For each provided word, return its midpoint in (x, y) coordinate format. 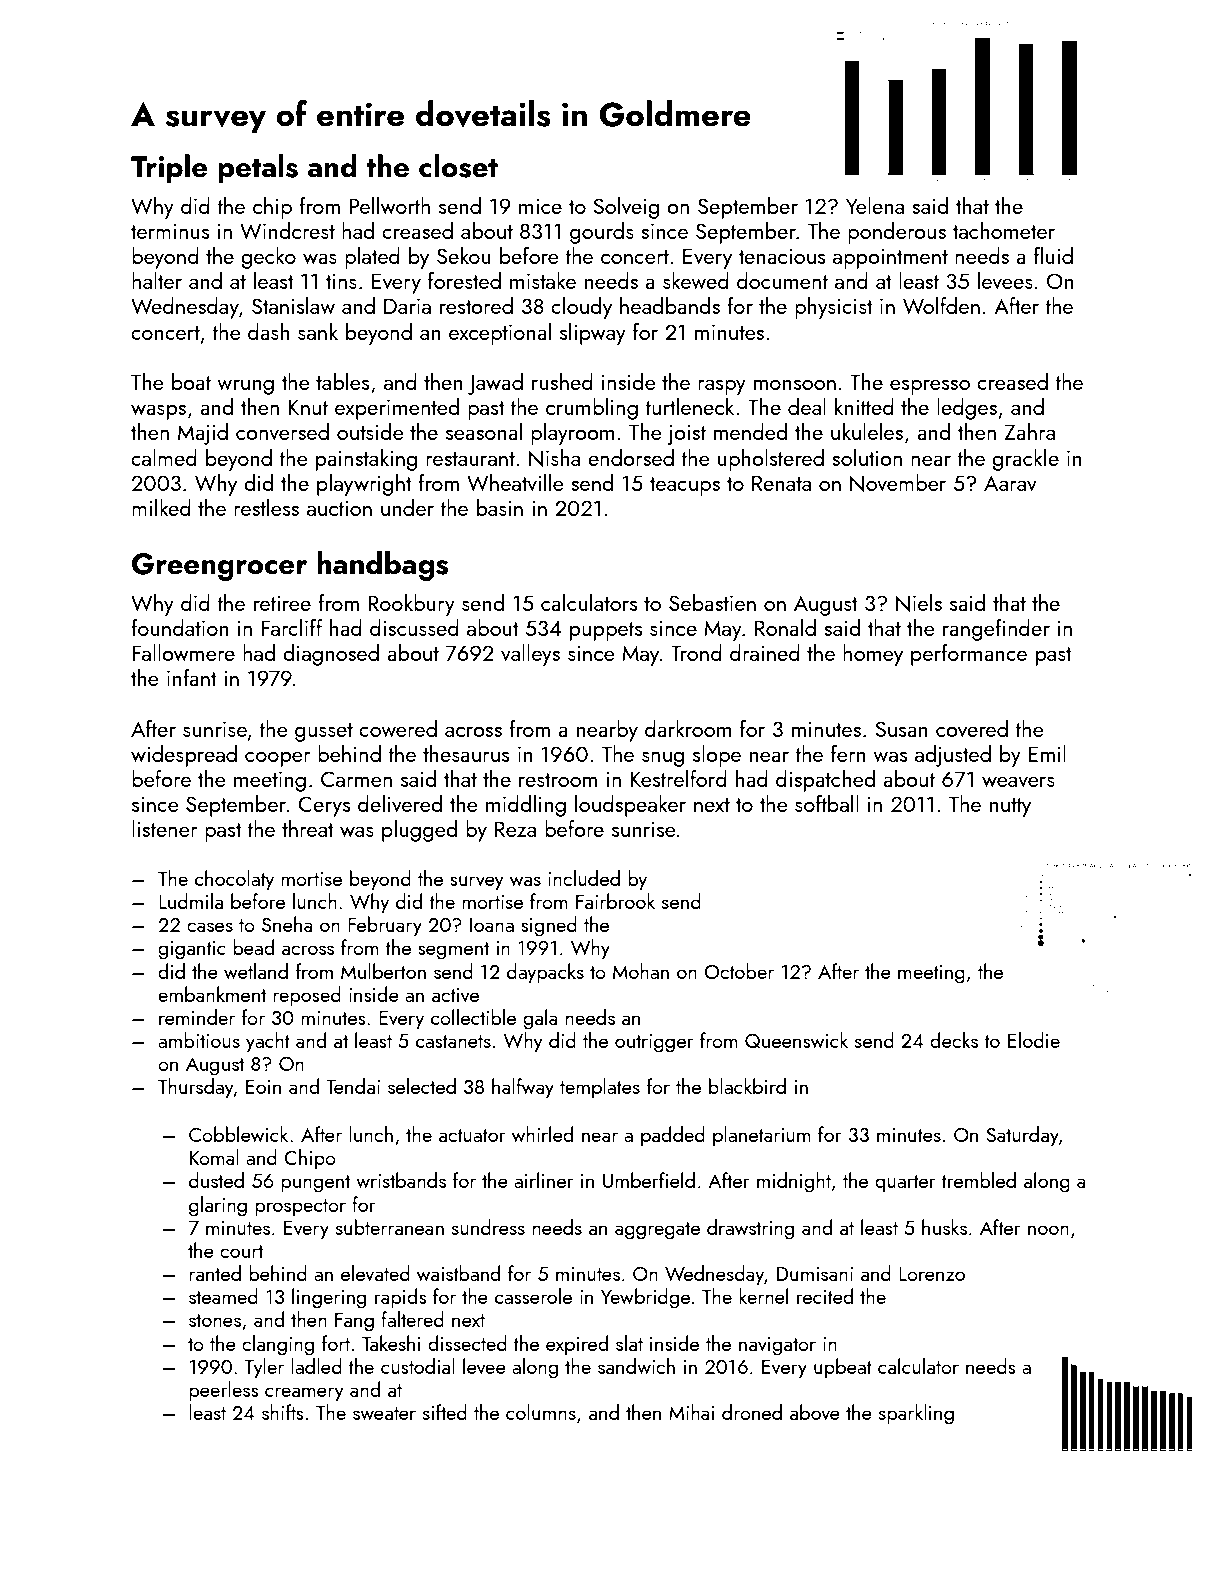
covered (972, 728)
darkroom (688, 728)
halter (157, 280)
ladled (317, 1366)
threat (307, 828)
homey (873, 655)
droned (752, 1412)
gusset (324, 732)
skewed (696, 280)
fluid (1053, 255)
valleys (530, 655)
